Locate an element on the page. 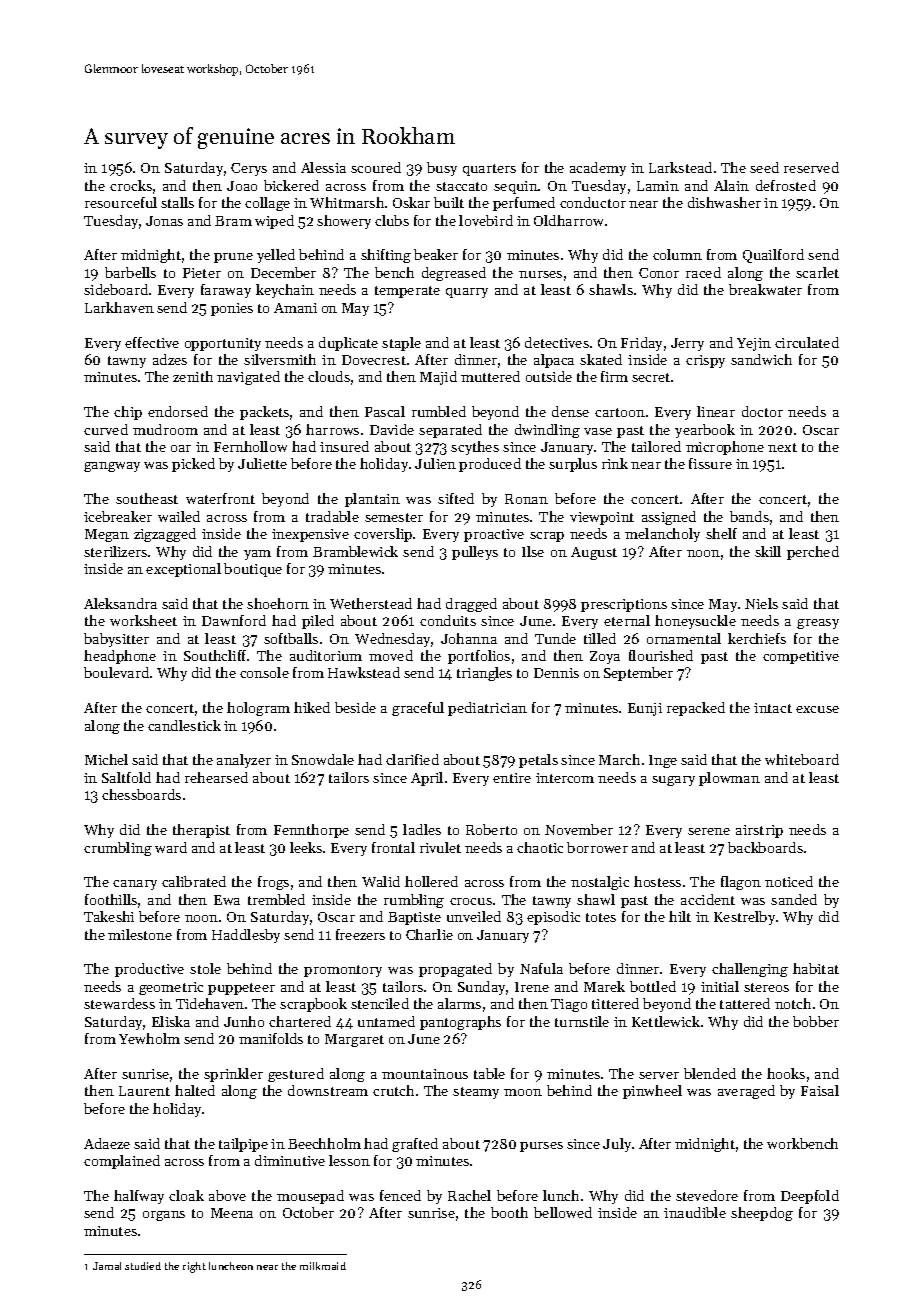 The image size is (924, 1308). milkmaid is located at coordinates (323, 1266).
